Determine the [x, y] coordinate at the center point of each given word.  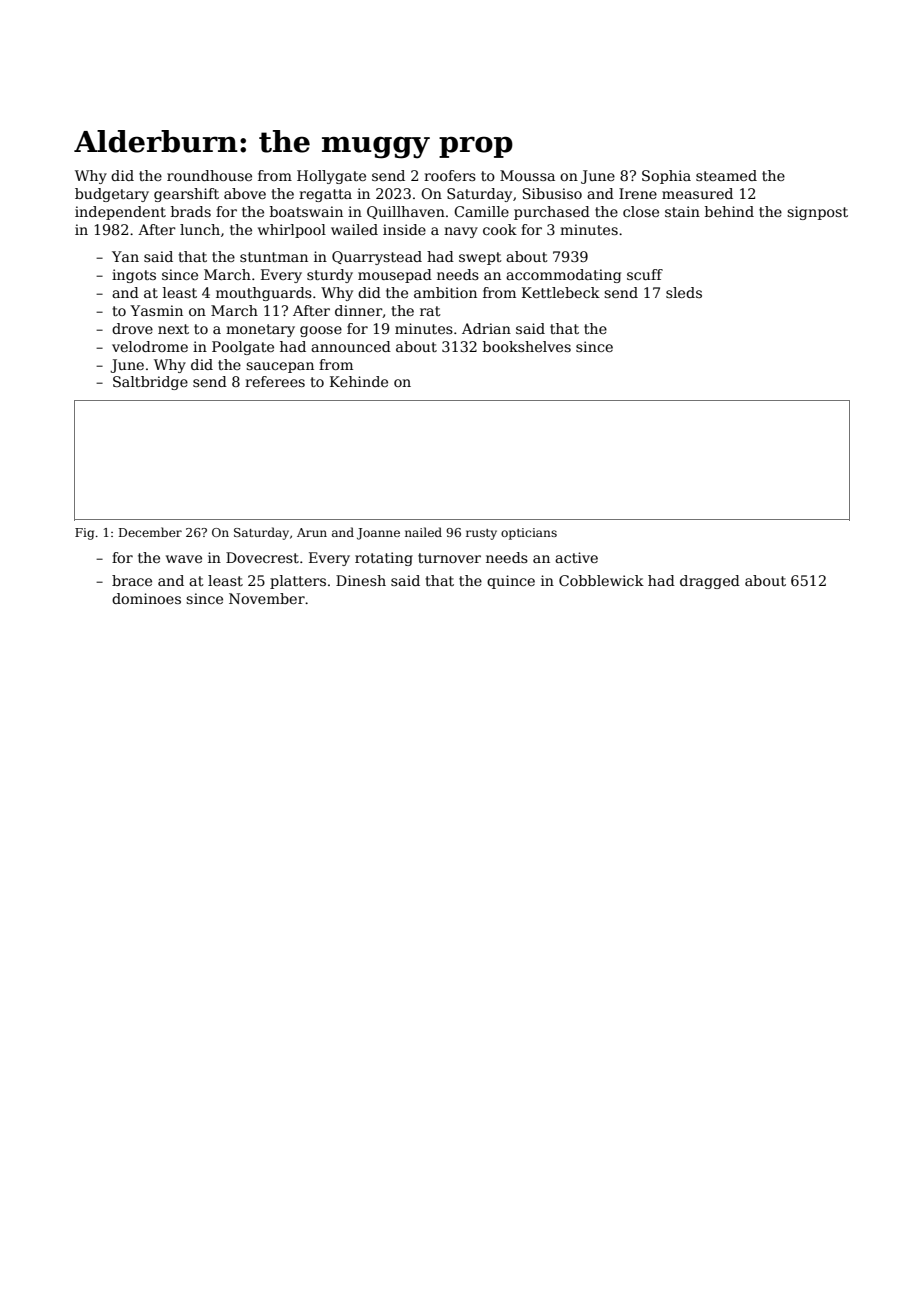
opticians [529, 534]
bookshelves [527, 346]
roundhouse [209, 175]
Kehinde [359, 381]
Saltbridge [150, 383]
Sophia [666, 177]
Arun [312, 532]
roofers [450, 175]
